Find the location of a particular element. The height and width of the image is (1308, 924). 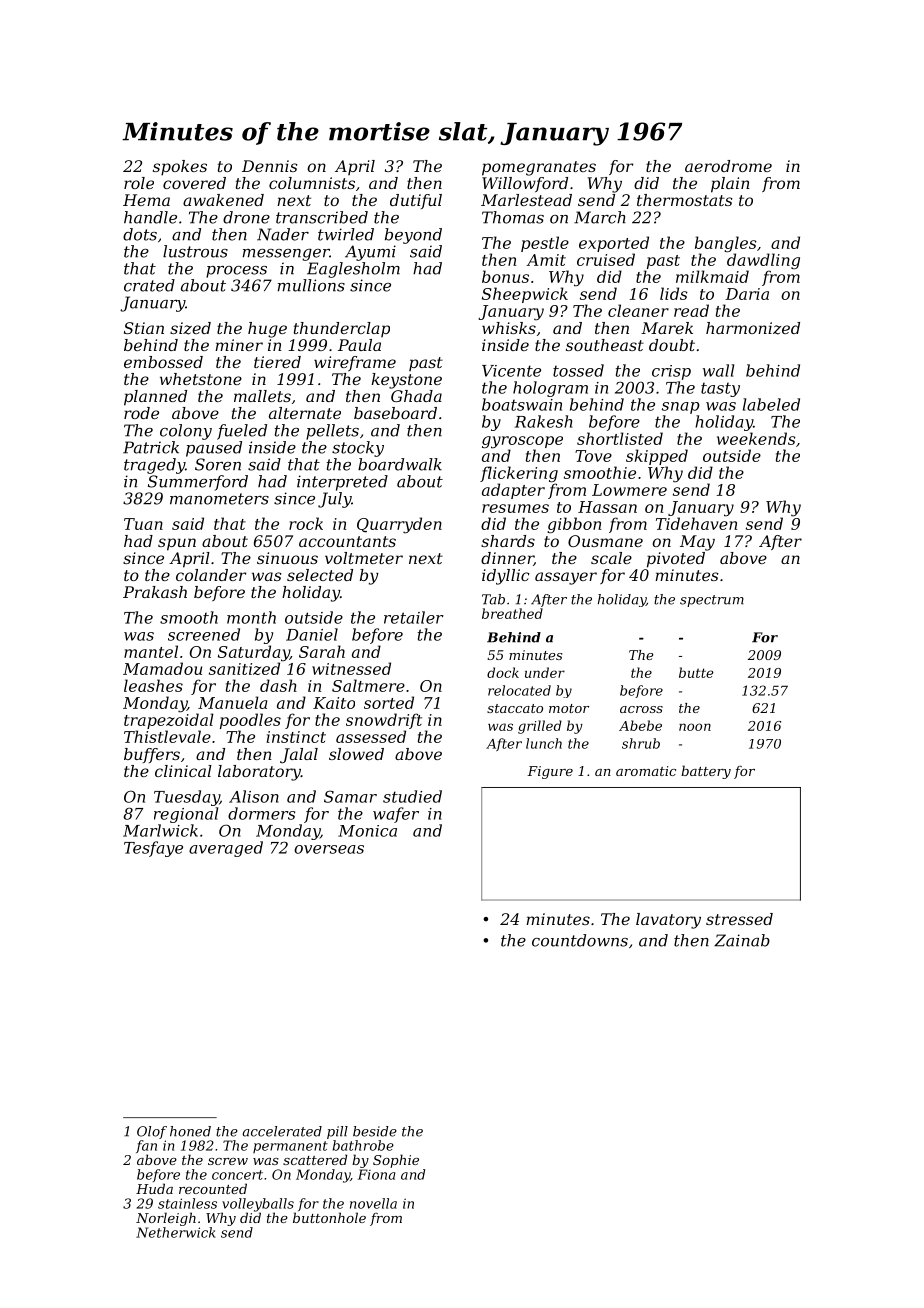

fueled is located at coordinates (242, 432).
